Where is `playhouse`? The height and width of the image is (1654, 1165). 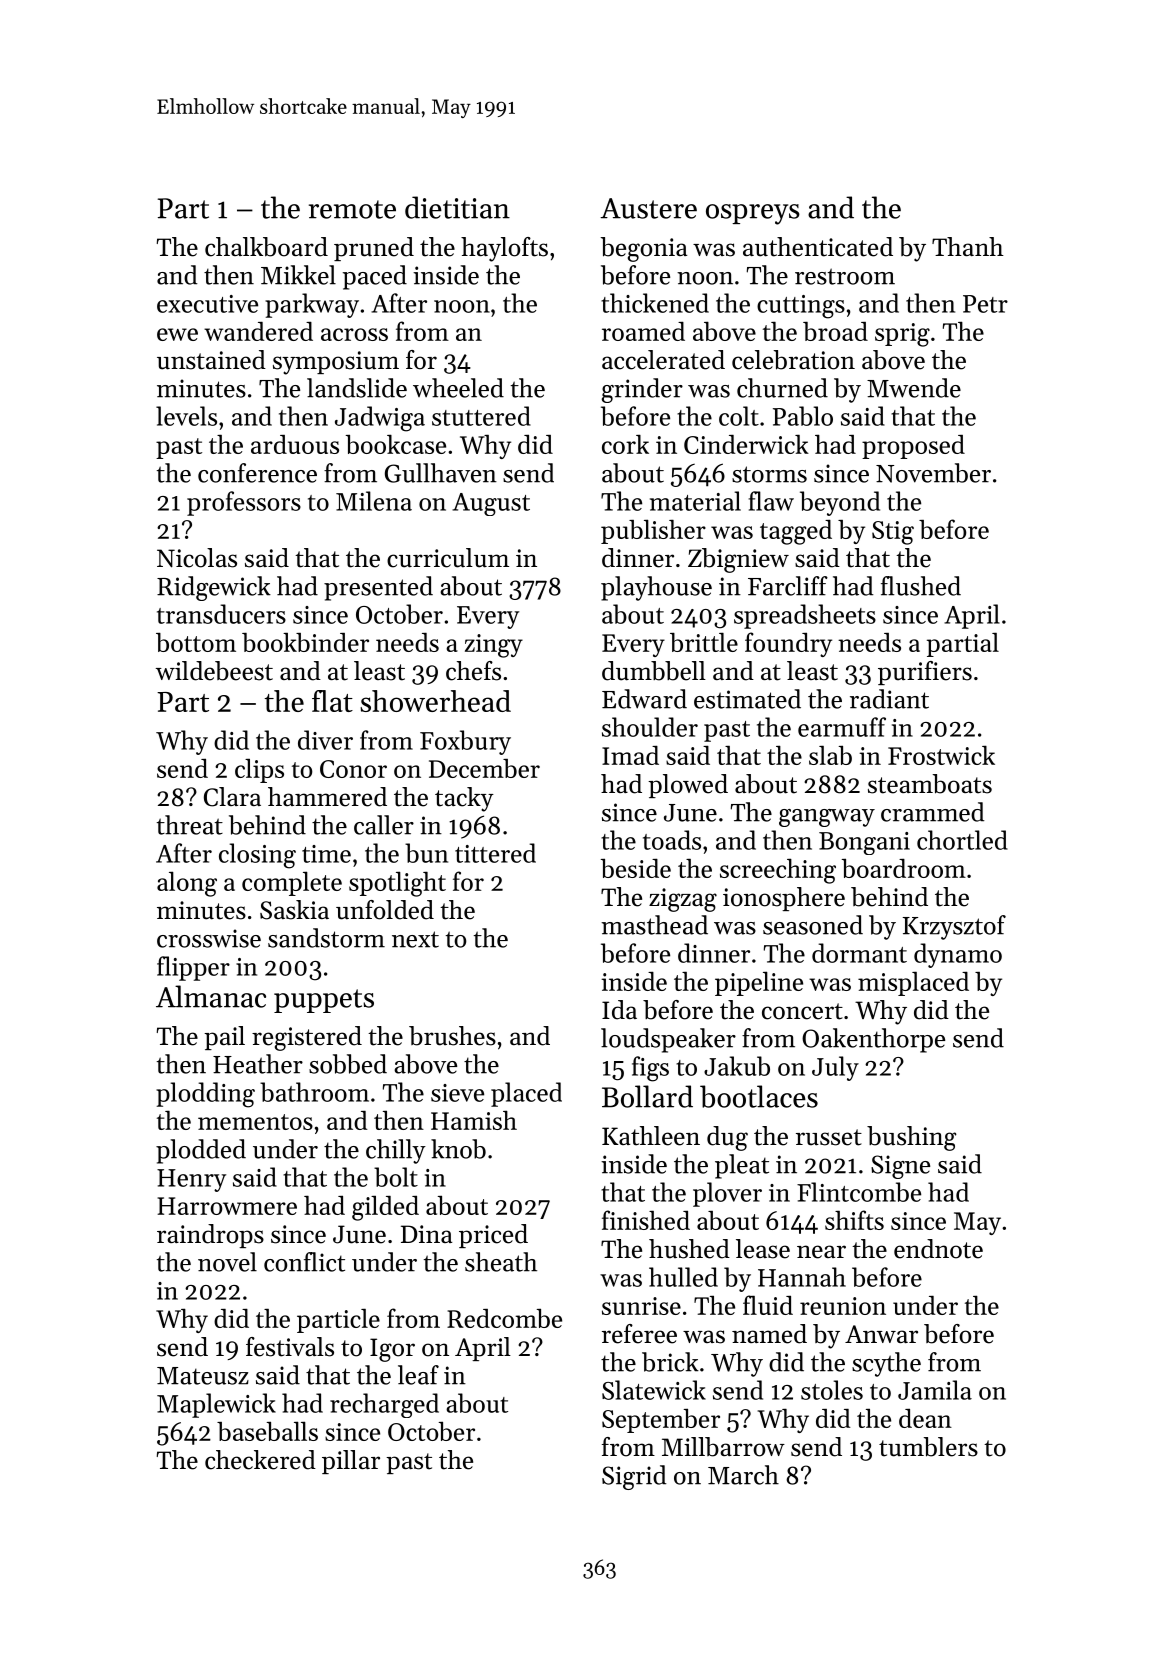 playhouse is located at coordinates (656, 588).
